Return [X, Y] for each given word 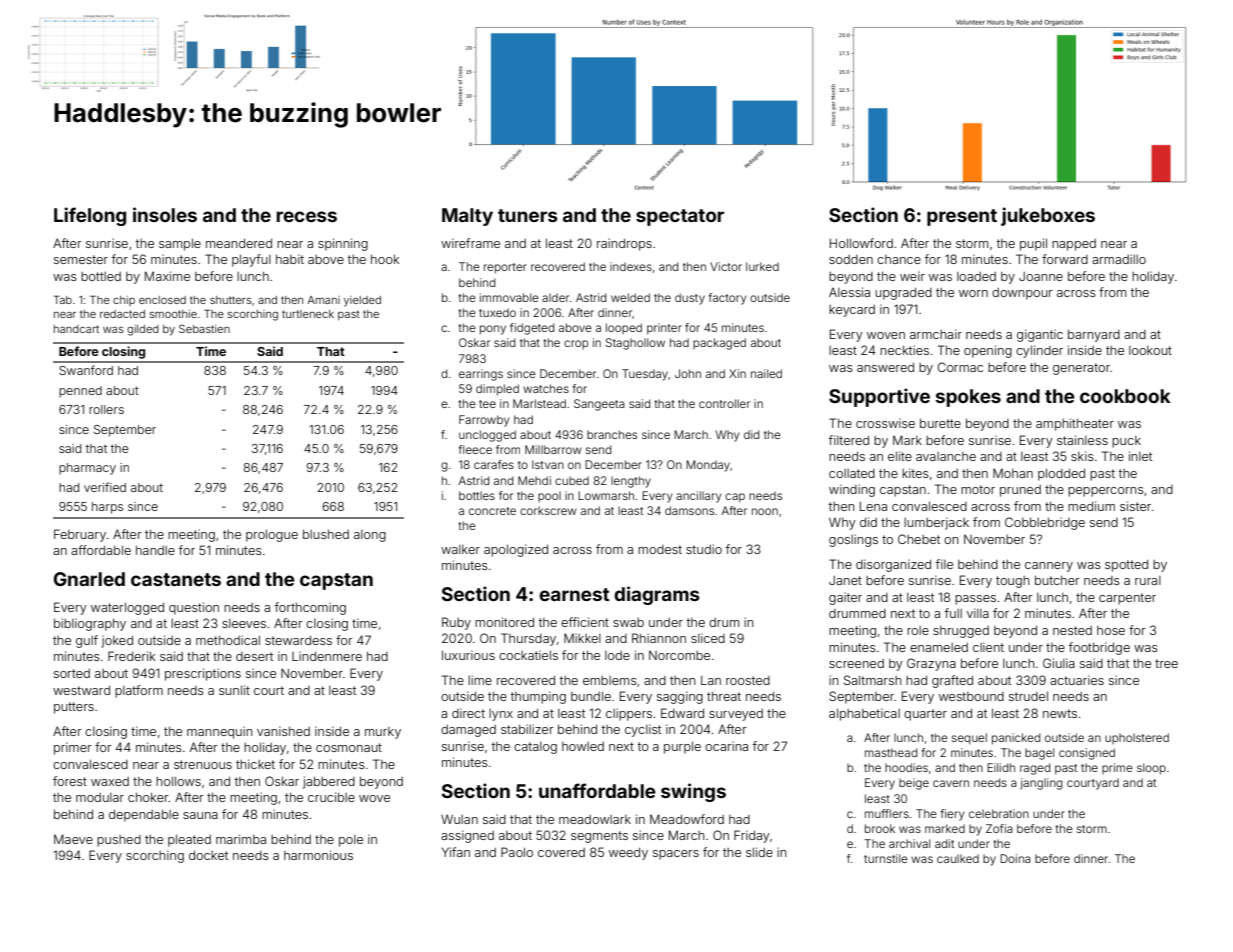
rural [1148, 580]
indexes [631, 266]
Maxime [167, 276]
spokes [968, 398]
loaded [976, 276]
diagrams [657, 595]
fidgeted [532, 329]
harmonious [318, 855]
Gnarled [89, 579]
